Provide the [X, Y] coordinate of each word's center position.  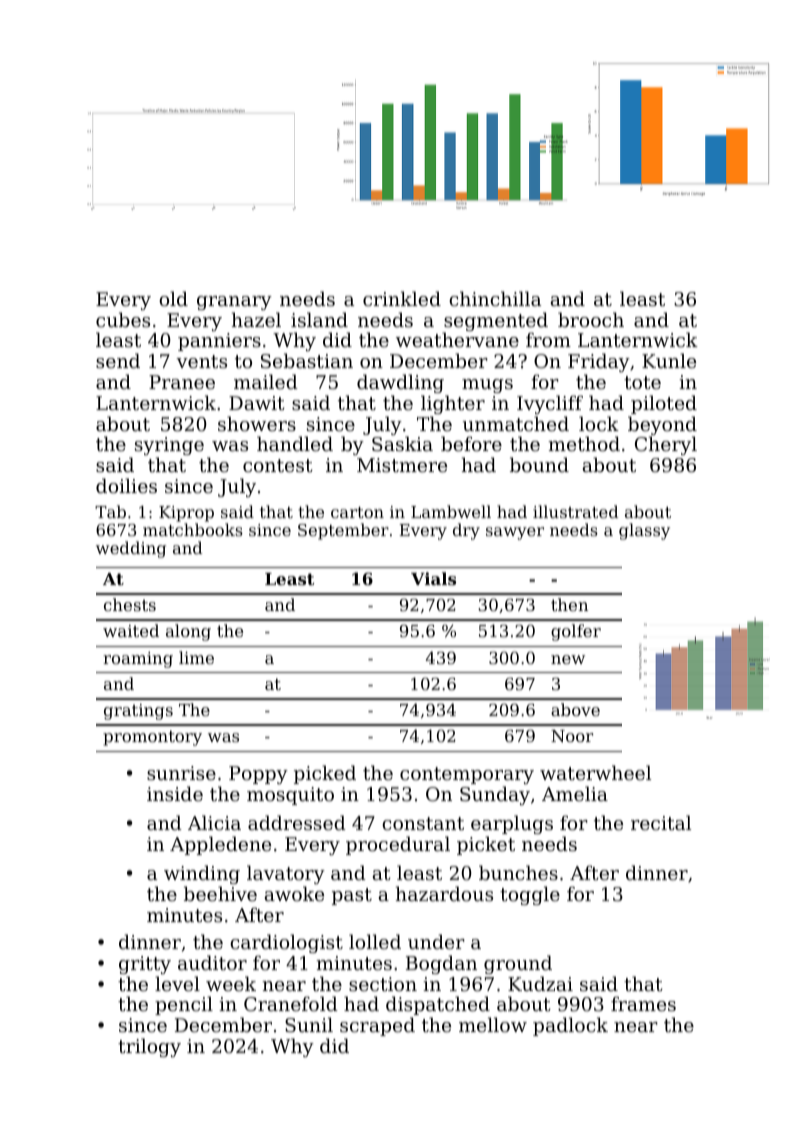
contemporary [467, 775]
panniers [219, 342]
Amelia [575, 793]
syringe [169, 446]
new [568, 659]
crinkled [402, 298]
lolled [375, 941]
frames [643, 1003]
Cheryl [666, 445]
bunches [518, 872]
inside [175, 793]
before [471, 443]
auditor [212, 962]
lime [196, 657]
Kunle [669, 360]
